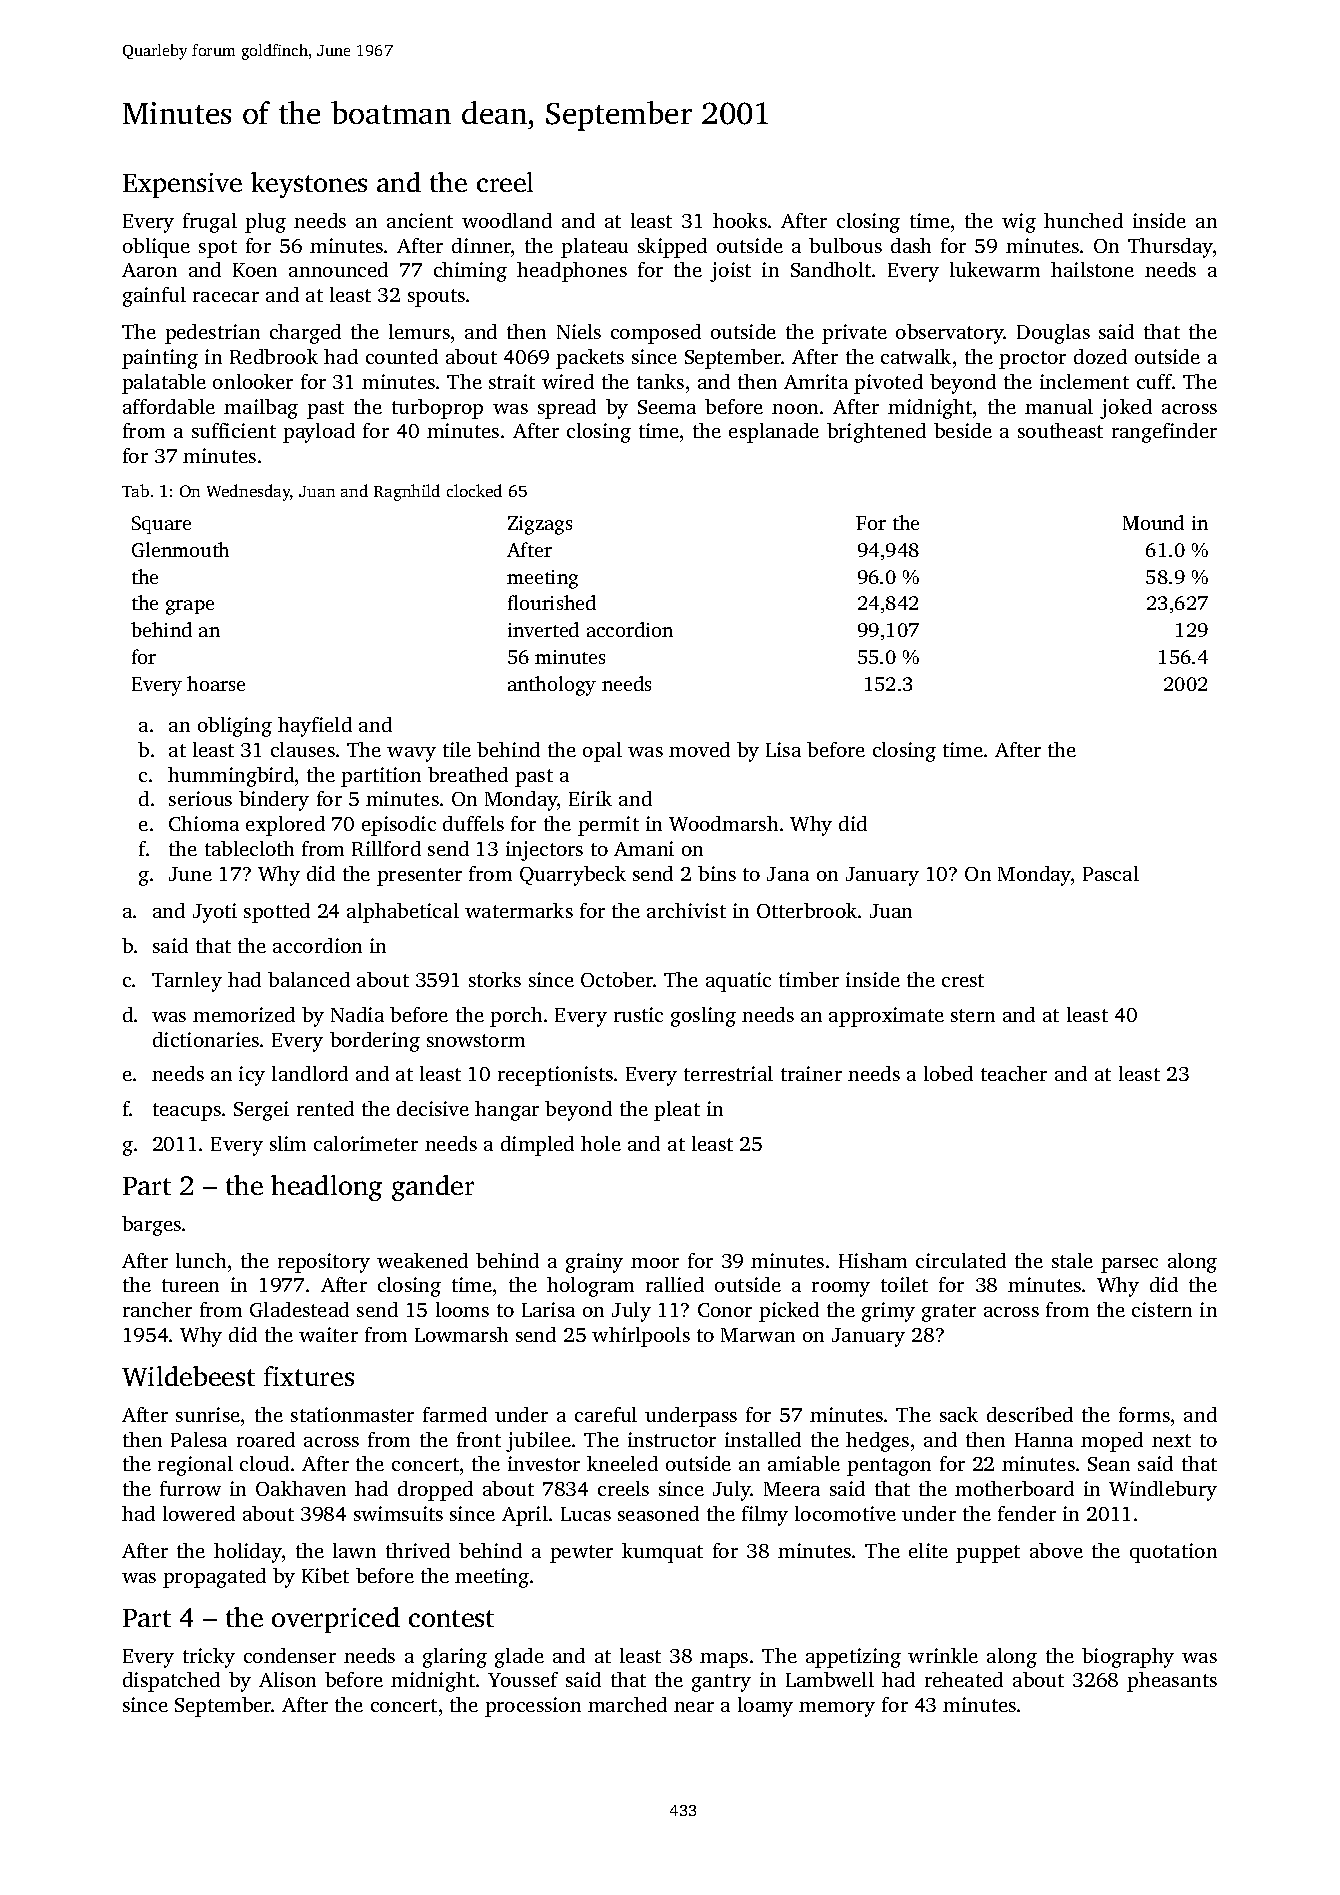 This screenshot has width=1340, height=1895. What do you see at coordinates (601, 1143) in the screenshot?
I see `hole` at bounding box center [601, 1143].
